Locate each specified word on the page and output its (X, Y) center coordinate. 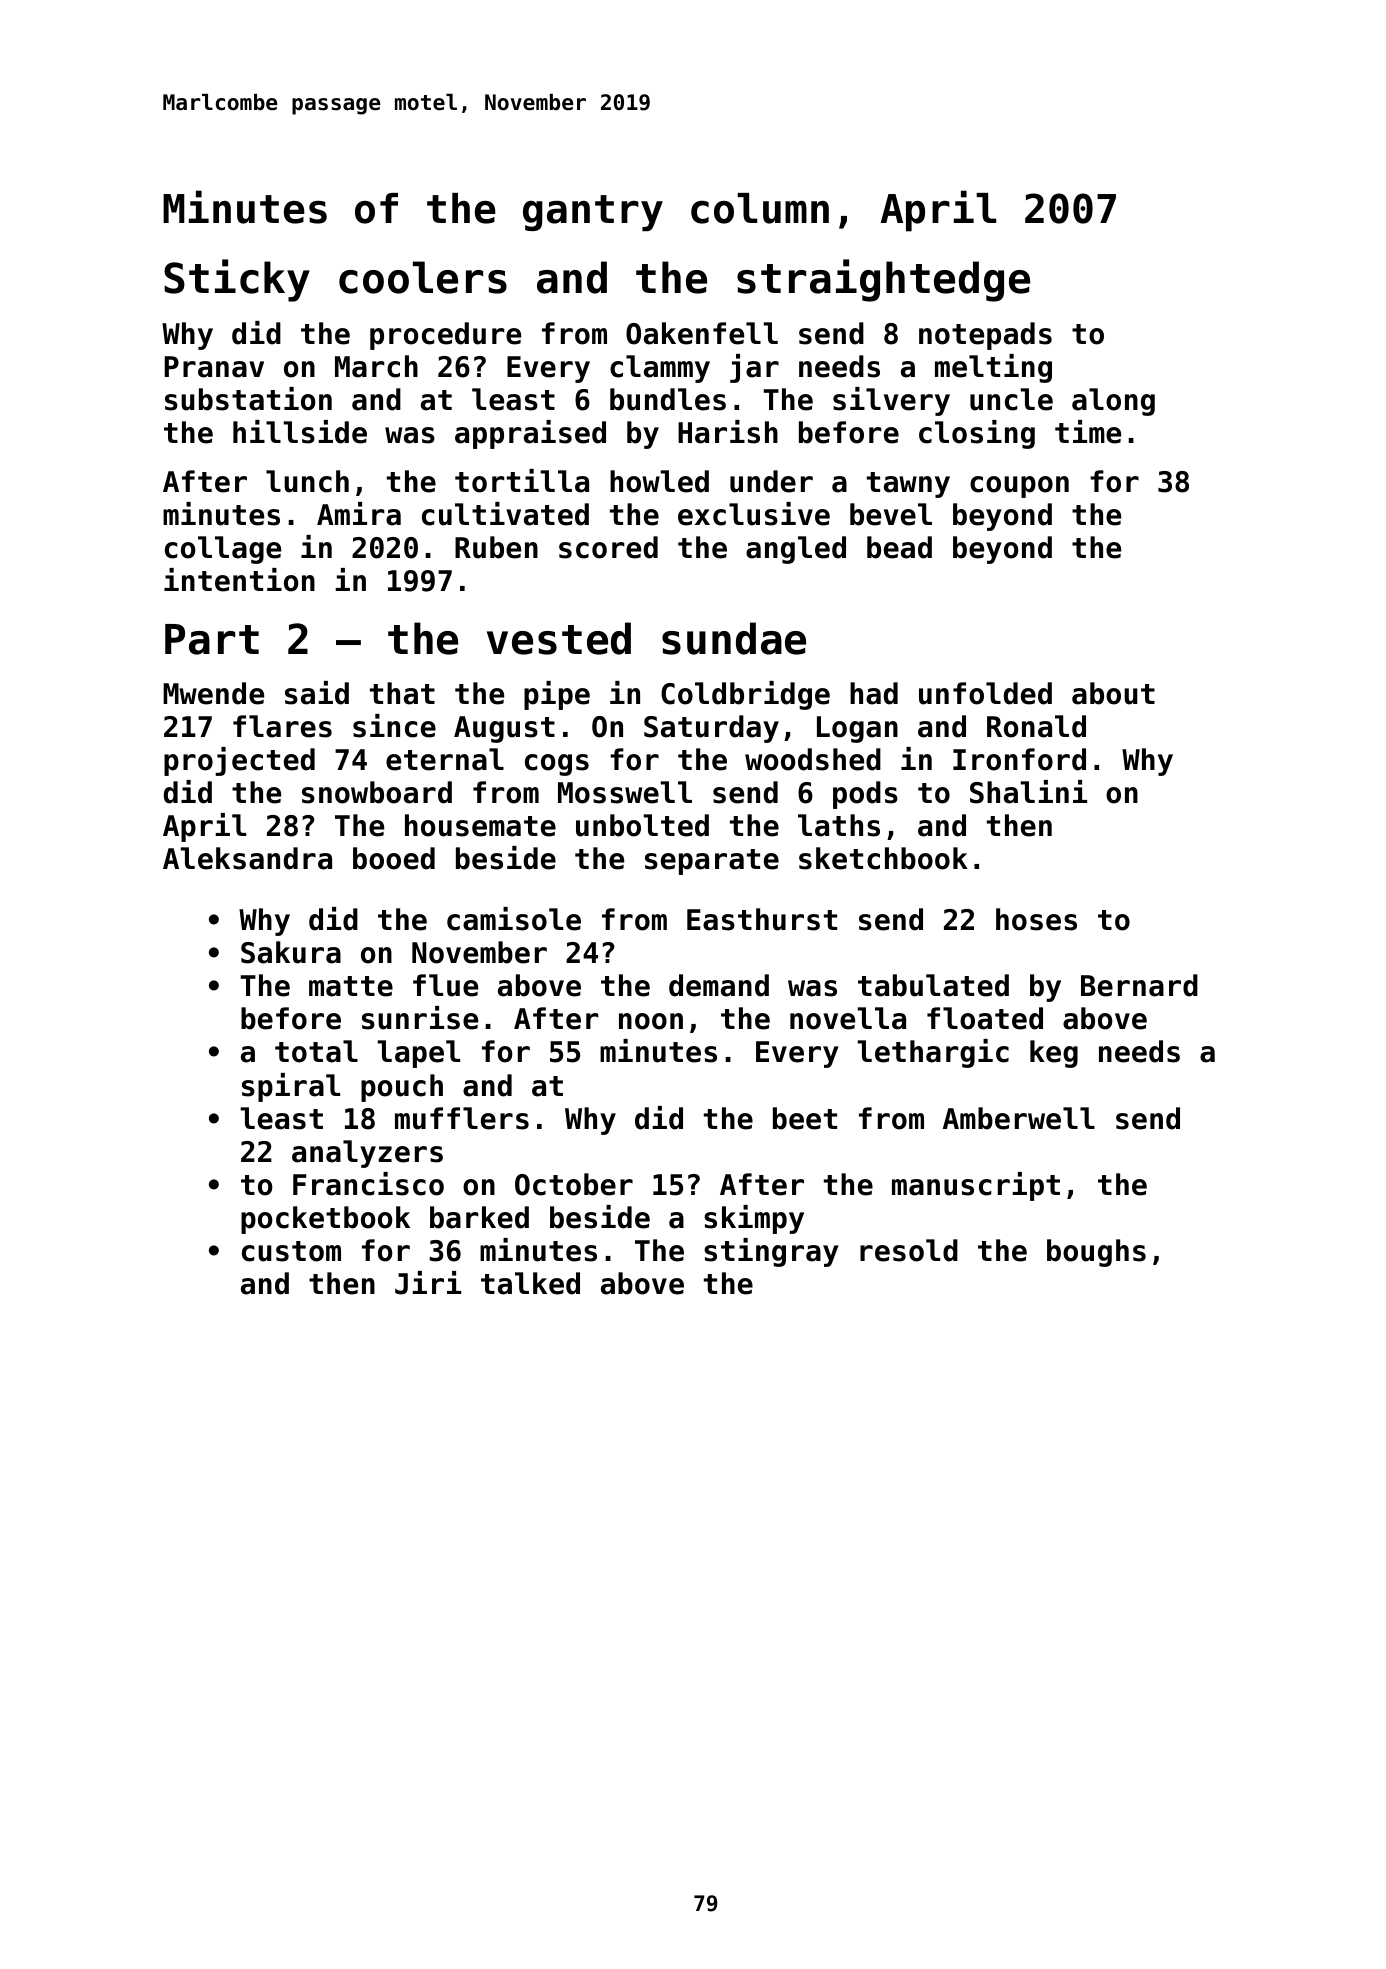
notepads (985, 336)
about (1113, 693)
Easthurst (762, 919)
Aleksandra (247, 858)
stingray (771, 1252)
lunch (307, 481)
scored (608, 547)
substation (248, 399)
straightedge (883, 280)
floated (985, 1018)
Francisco (368, 1184)
